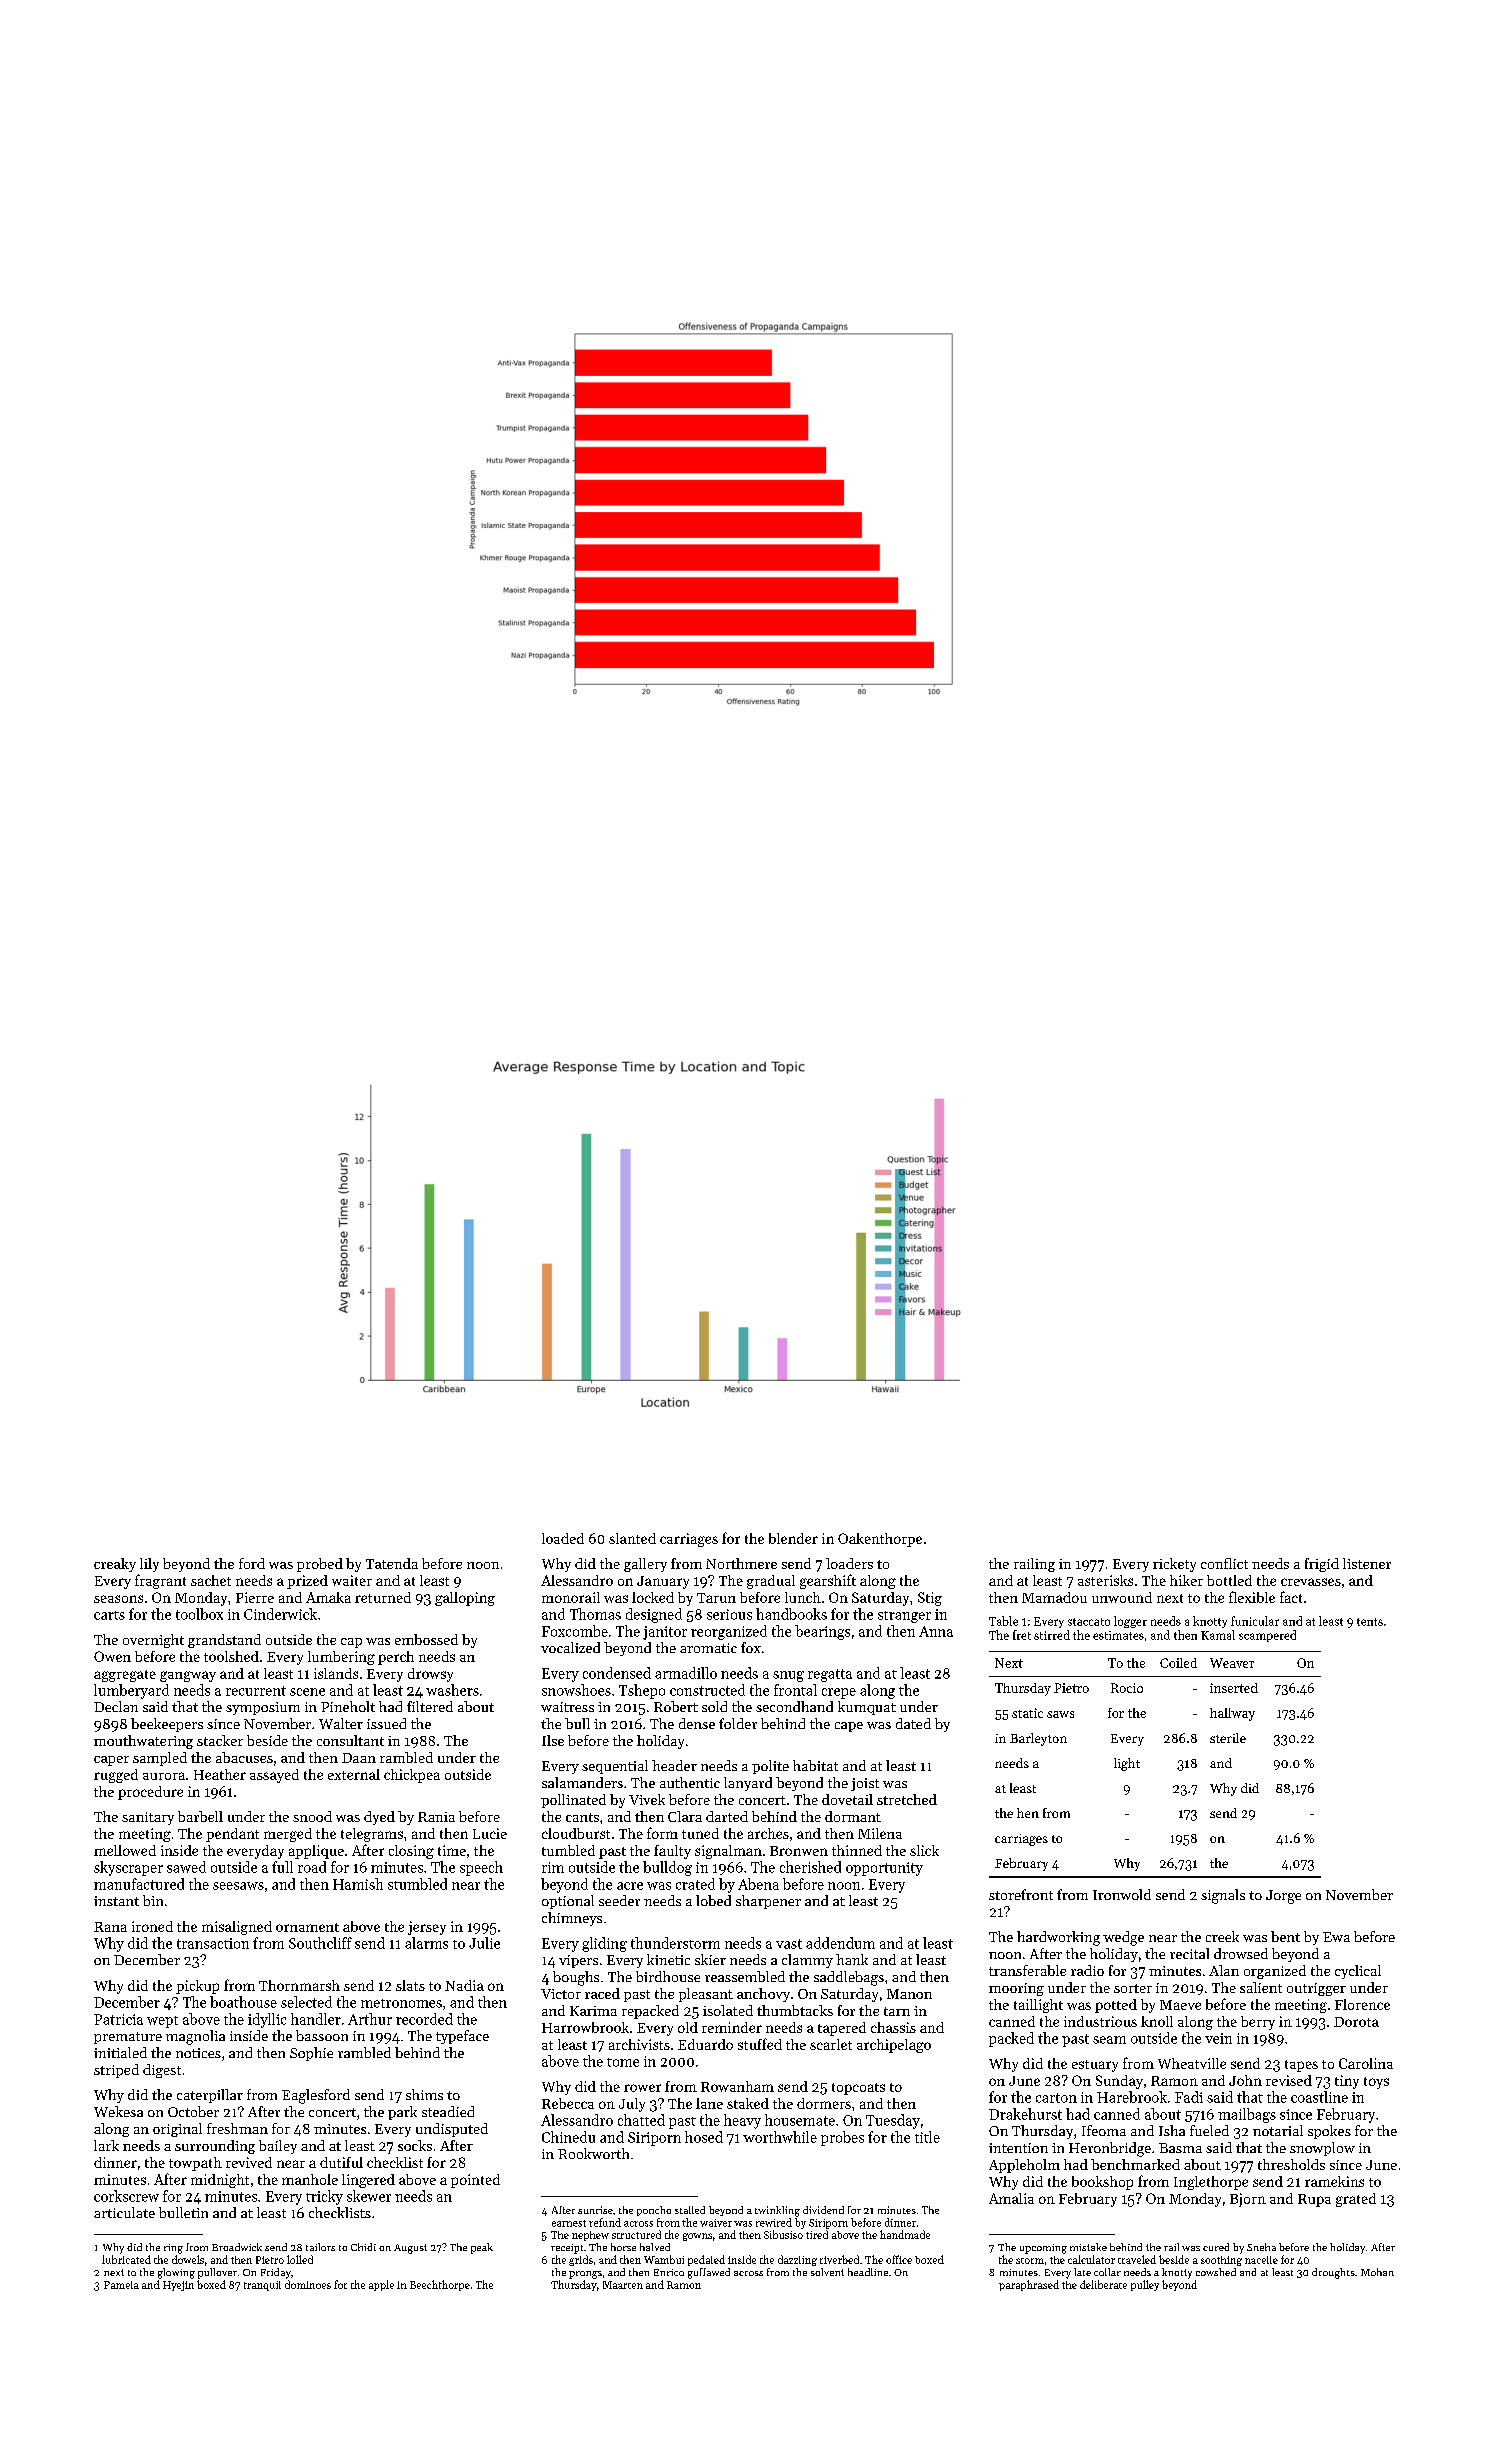  Describe the element at coordinates (126, 2196) in the screenshot. I see `corkscrew` at that location.
